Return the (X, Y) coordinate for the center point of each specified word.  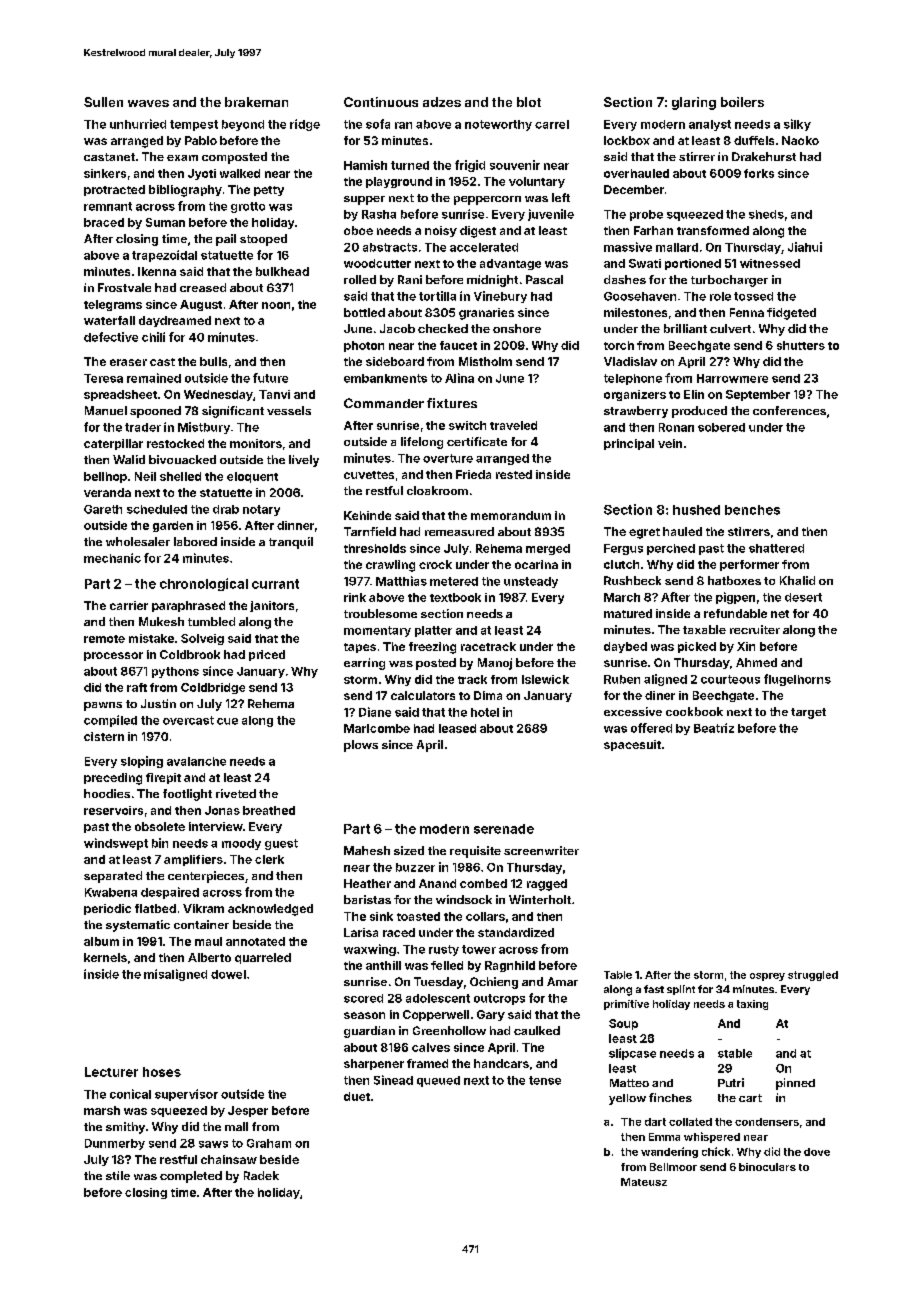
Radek (261, 1175)
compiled (110, 721)
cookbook (694, 711)
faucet (458, 345)
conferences (789, 410)
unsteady (531, 582)
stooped (263, 240)
